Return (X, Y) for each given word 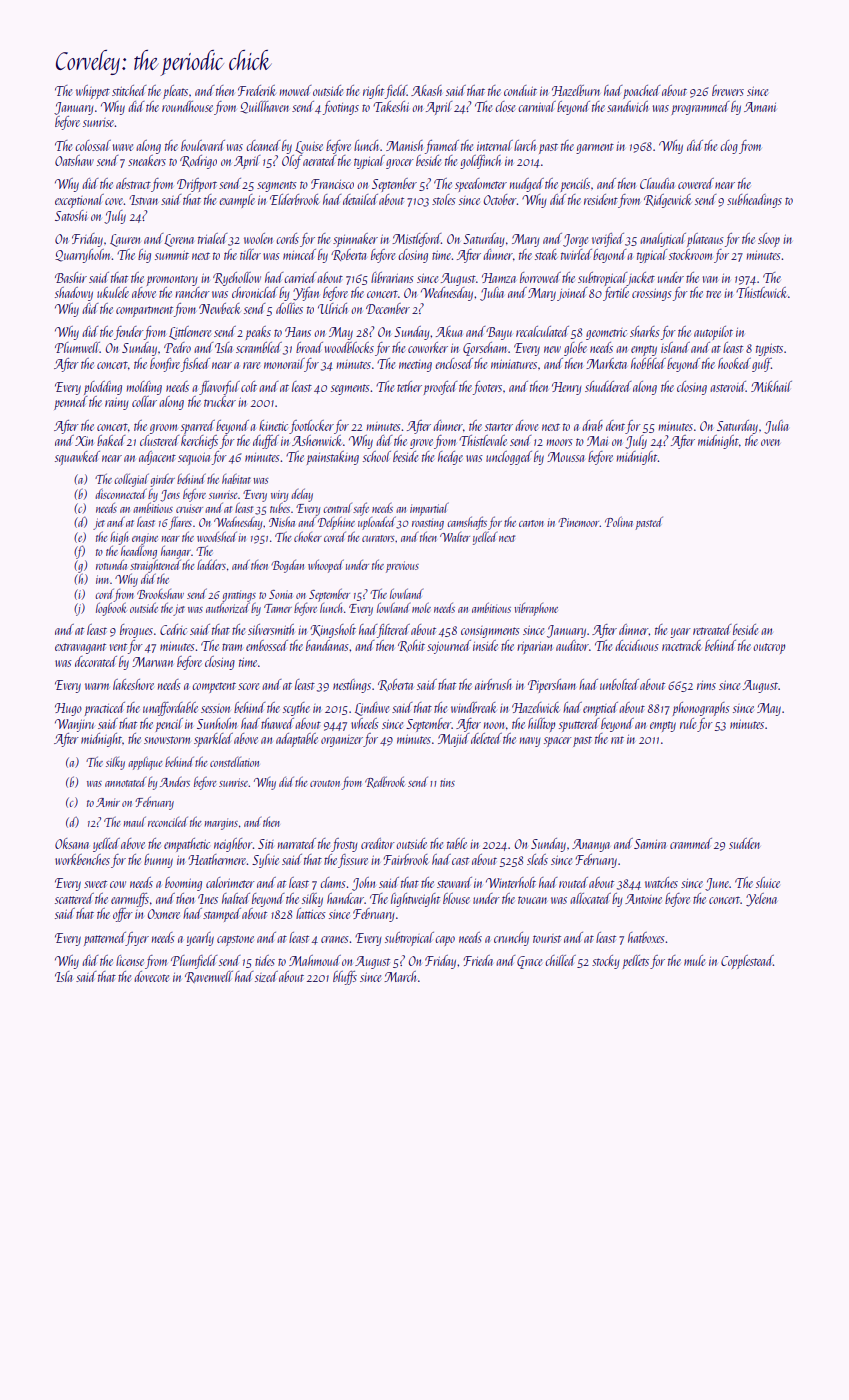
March (400, 976)
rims (706, 685)
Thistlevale (483, 440)
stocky (606, 962)
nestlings (352, 686)
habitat (236, 478)
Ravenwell (209, 977)
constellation (234, 762)
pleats (175, 92)
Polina (619, 521)
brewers (728, 90)
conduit (520, 90)
